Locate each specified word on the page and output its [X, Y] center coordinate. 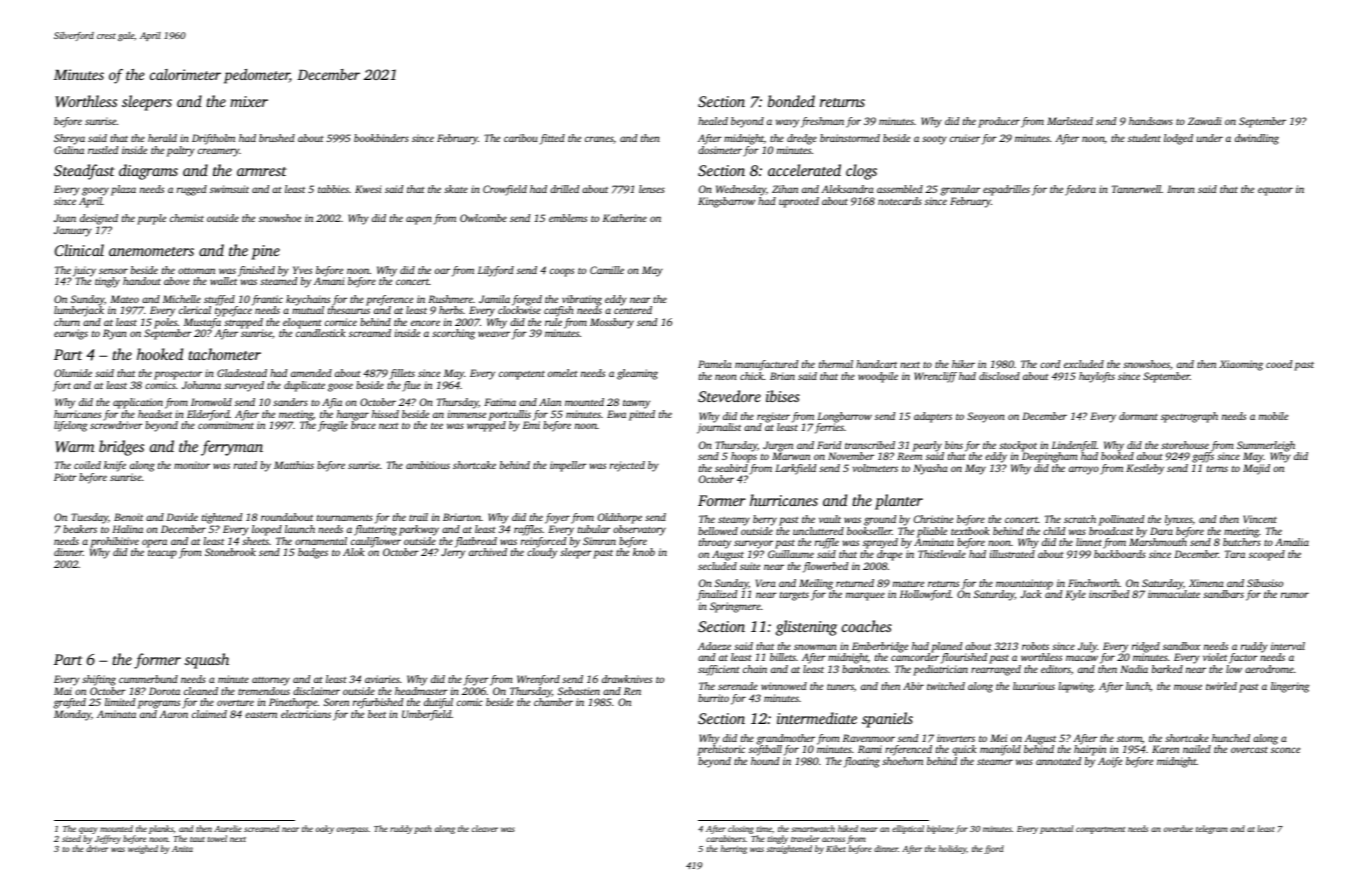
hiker [963, 364]
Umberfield [426, 715]
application [138, 403]
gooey [95, 191]
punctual [1056, 829]
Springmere [735, 607]
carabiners [725, 838]
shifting [99, 680]
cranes [599, 139]
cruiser [965, 138]
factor [1243, 658]
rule [553, 322]
